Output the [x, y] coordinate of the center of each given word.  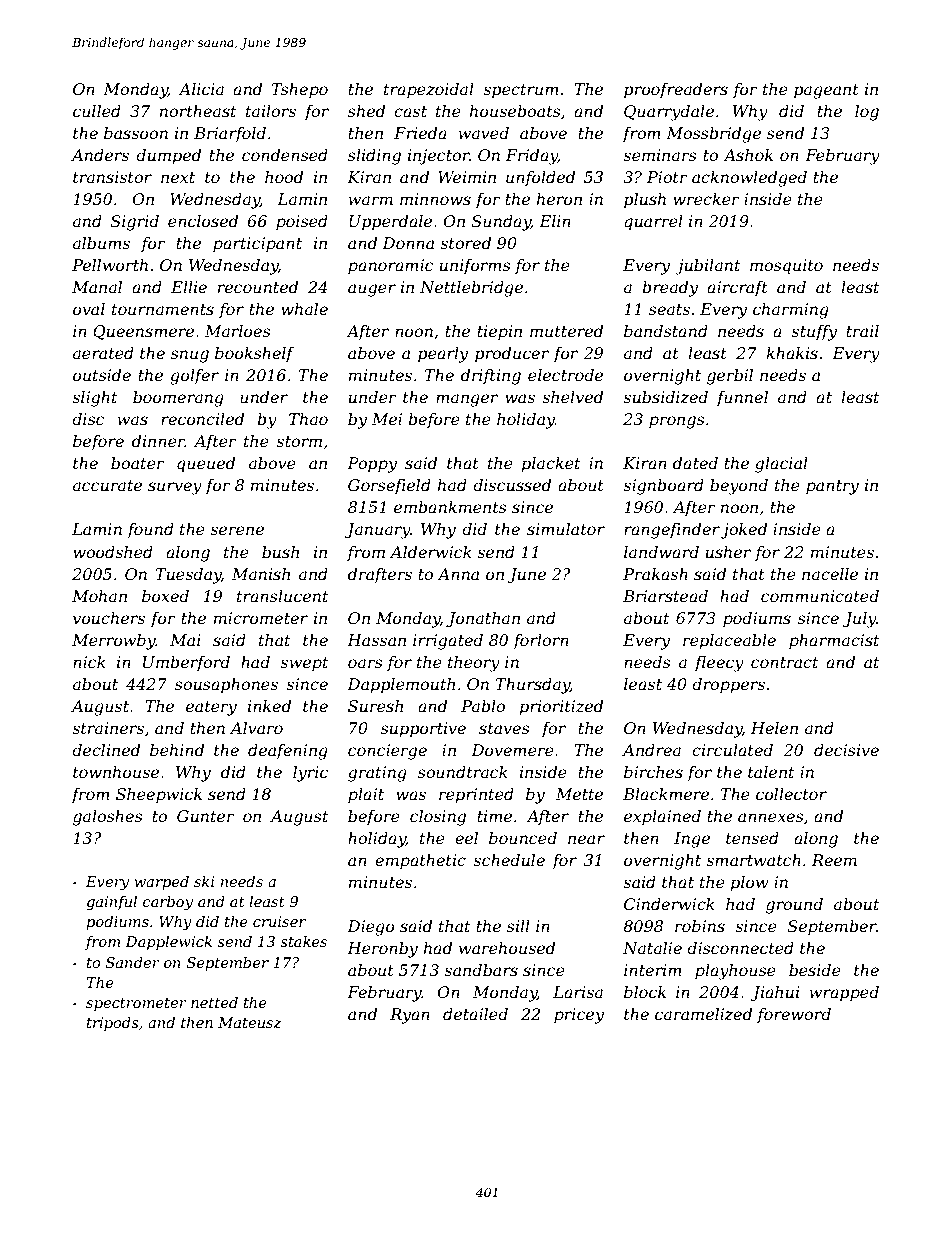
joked [744, 531]
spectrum [521, 91]
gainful [111, 903]
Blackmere [666, 794]
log [867, 113]
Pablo [483, 706]
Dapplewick [168, 943]
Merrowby [114, 642]
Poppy [372, 465]
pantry [832, 487]
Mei [387, 419]
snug [190, 356]
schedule [509, 860]
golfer [194, 377]
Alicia [201, 89]
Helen [774, 728]
